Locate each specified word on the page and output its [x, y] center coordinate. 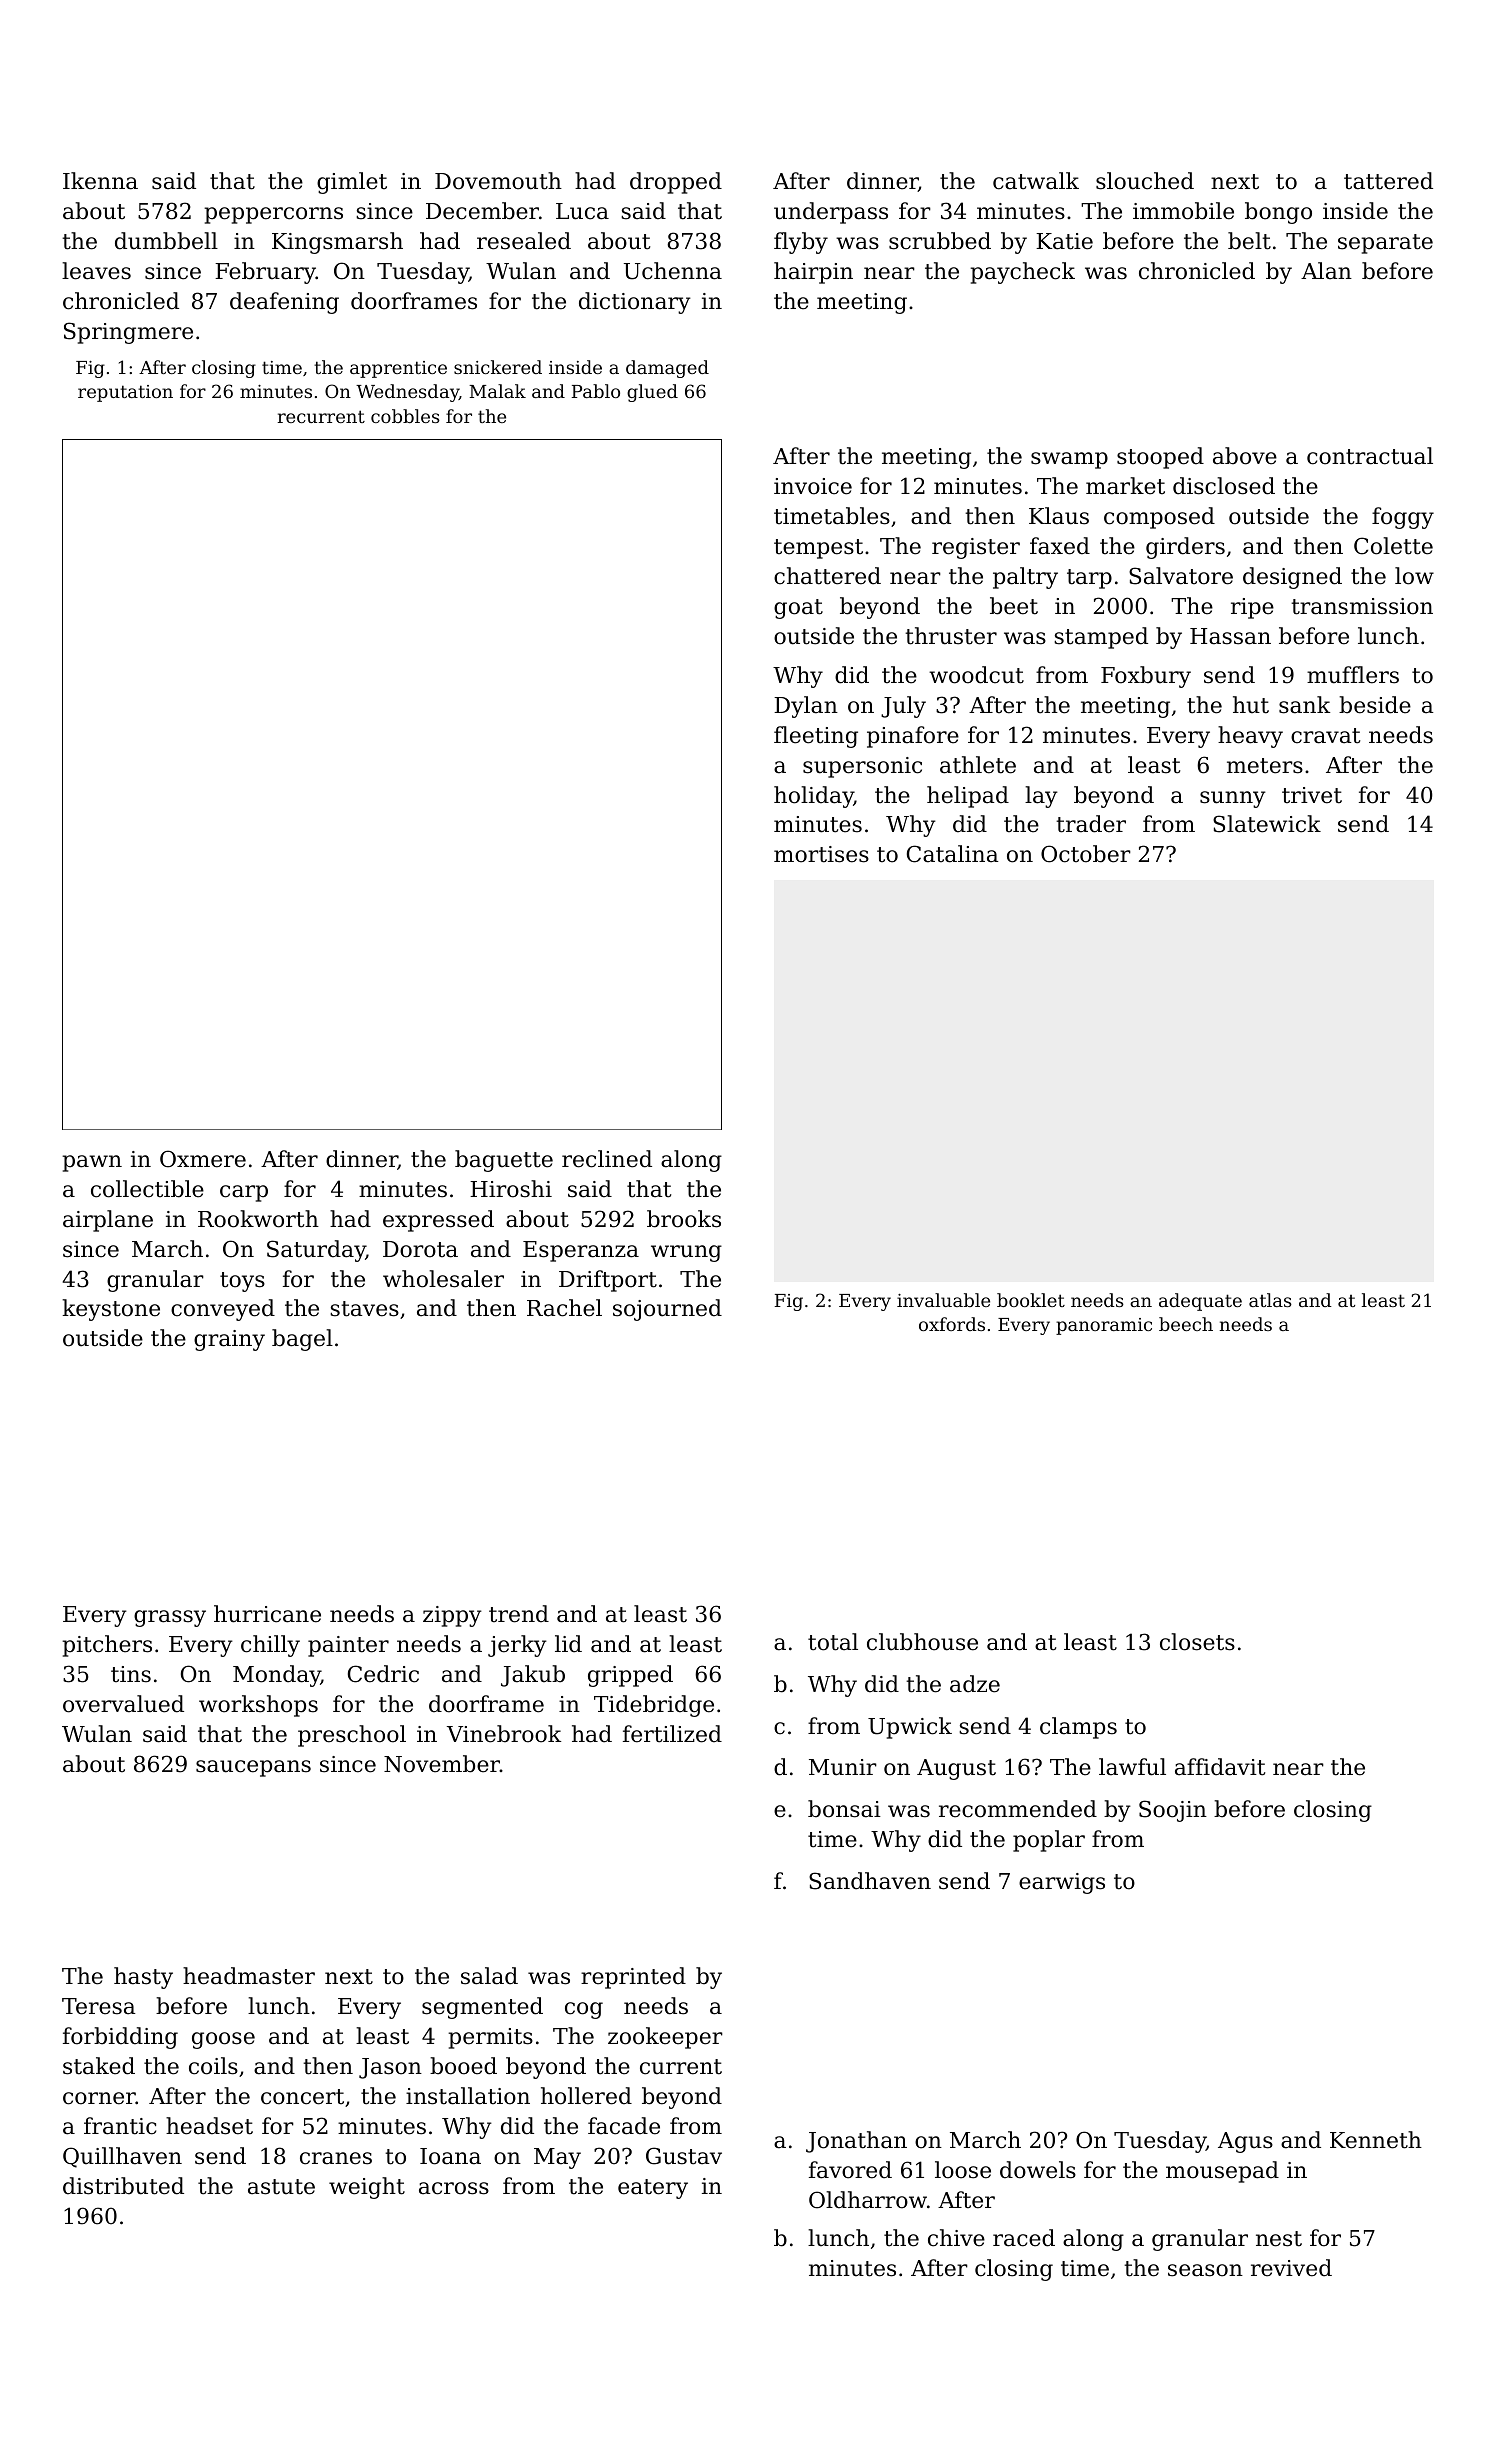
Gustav [684, 2156]
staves [364, 1309]
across [454, 2188]
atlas [1270, 1300]
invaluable [943, 1300]
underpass [831, 213]
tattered [1388, 181]
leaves [96, 271]
